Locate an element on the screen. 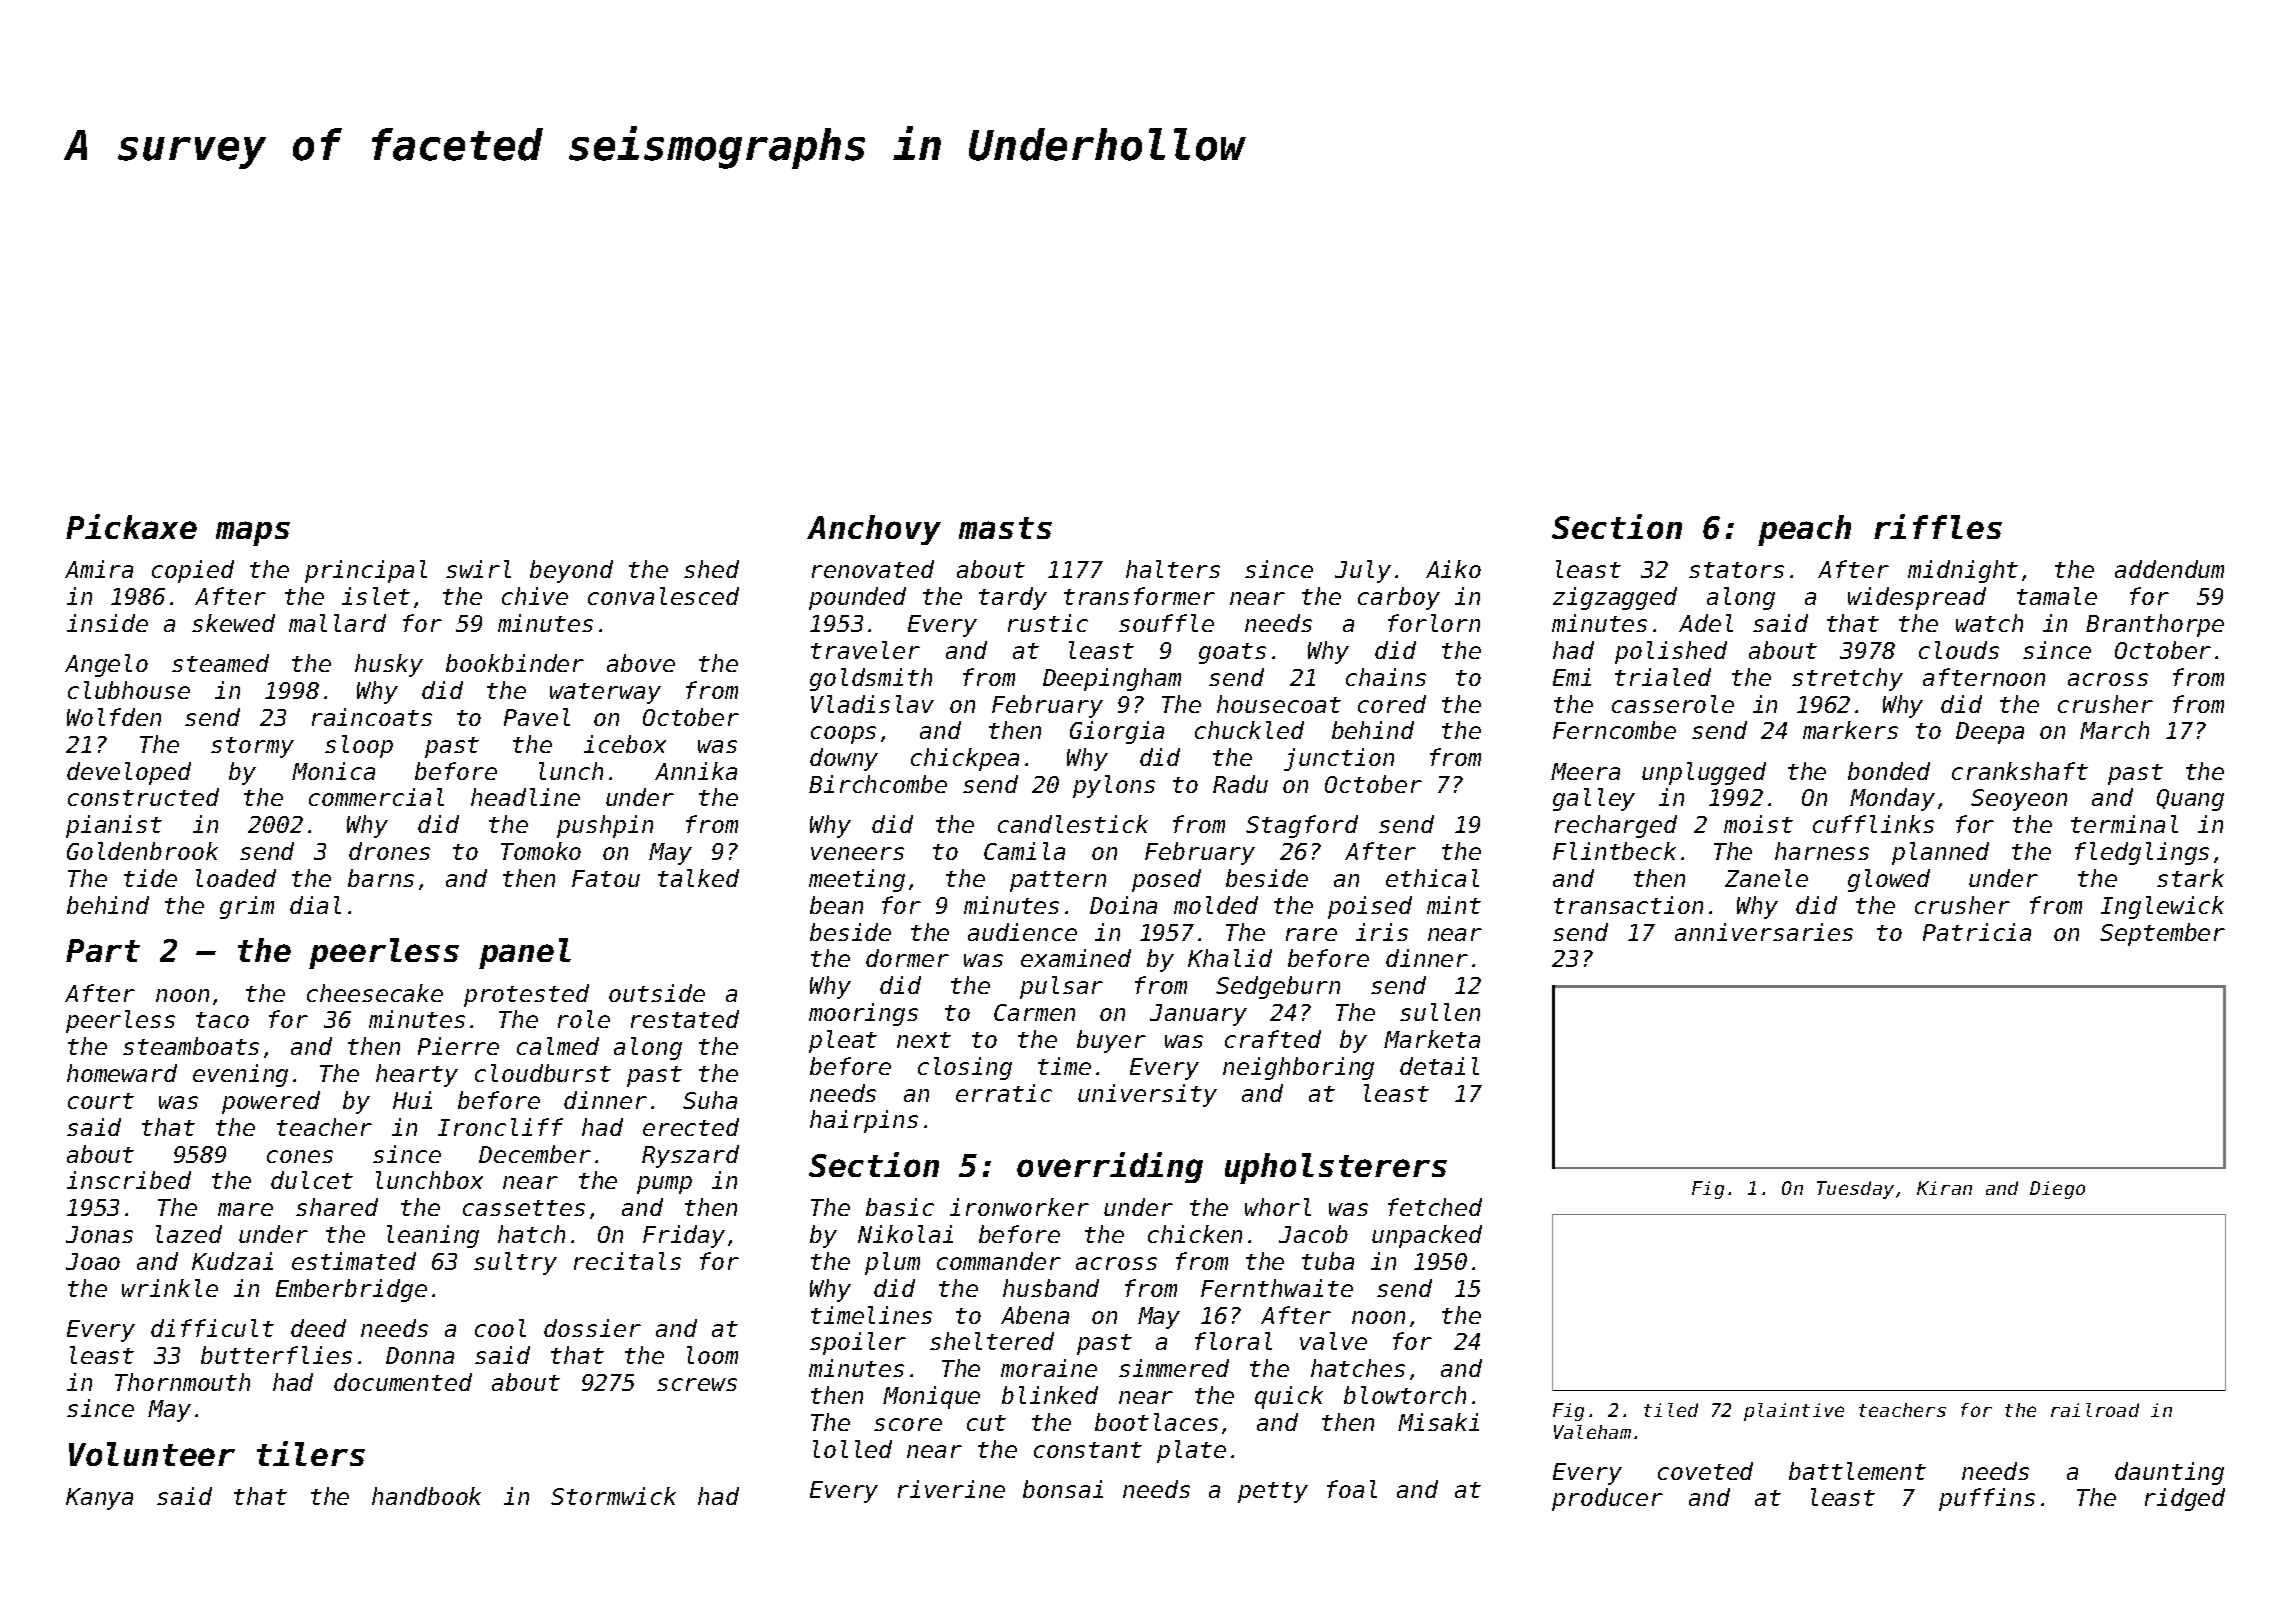 The image size is (2292, 1620). masts is located at coordinates (1005, 528).
